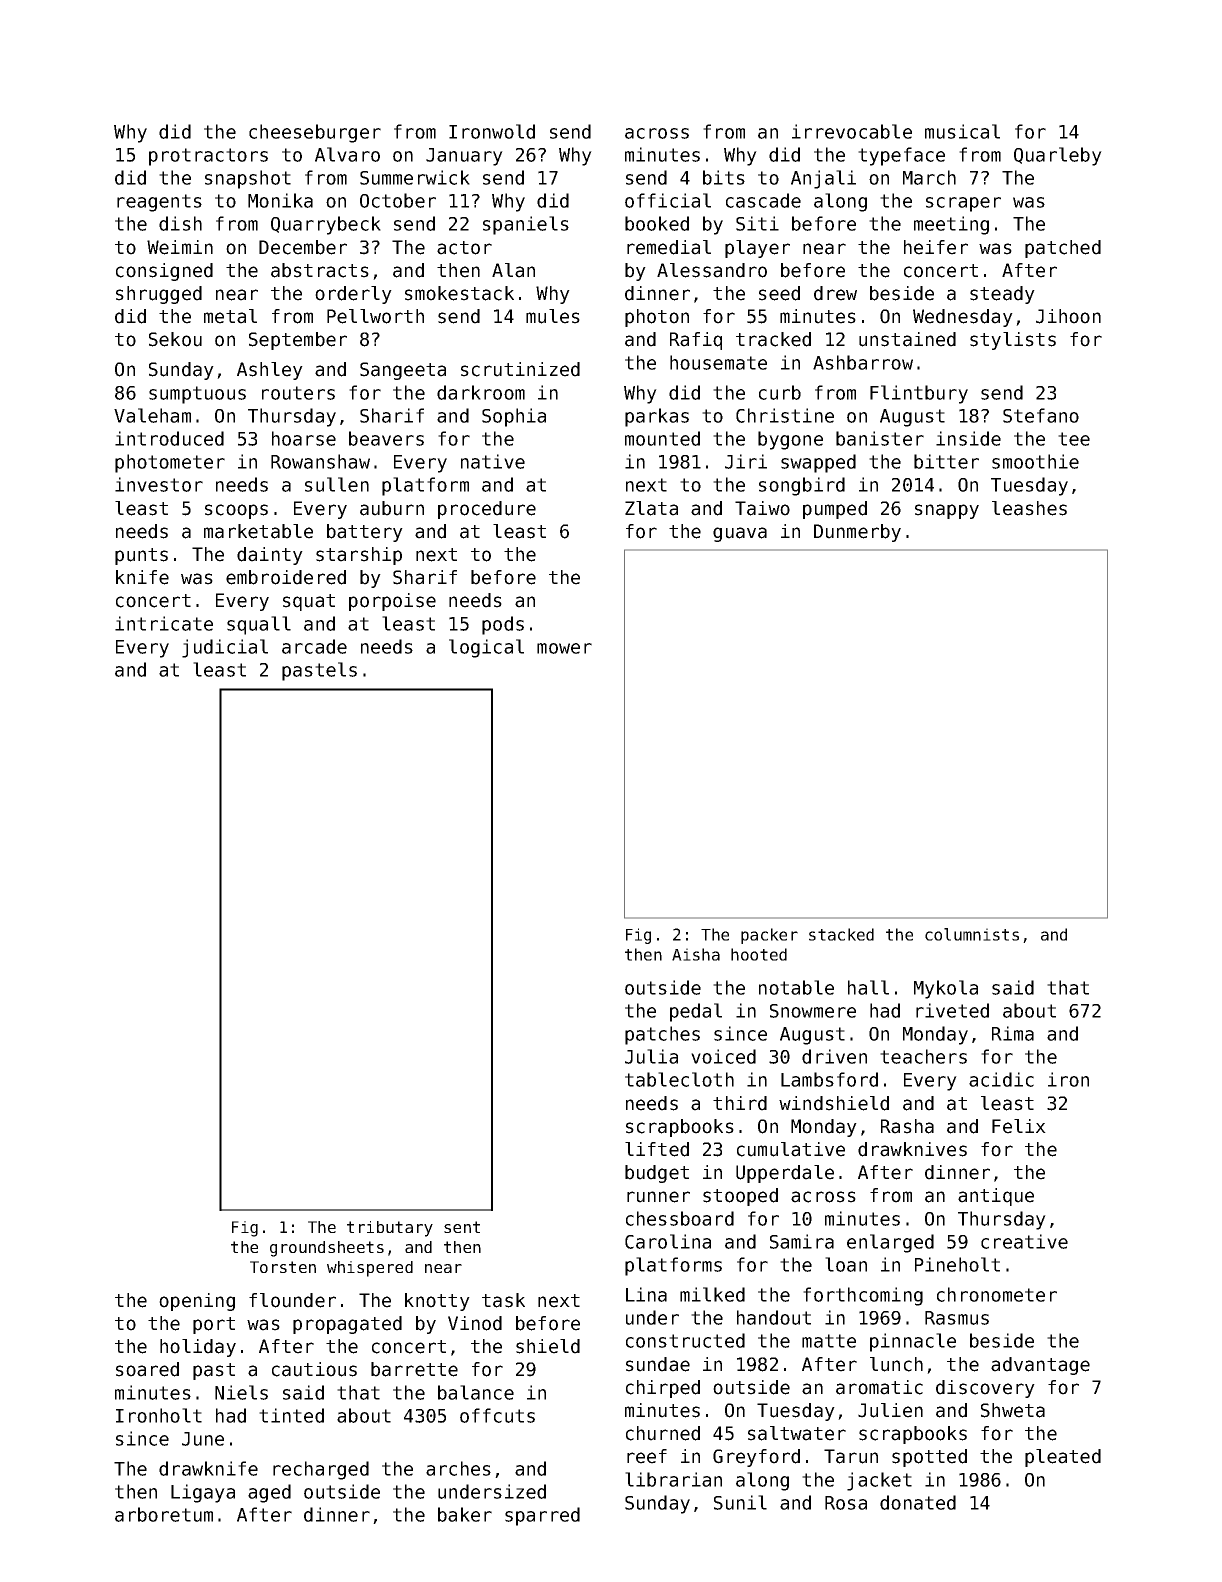 The height and width of the screenshot is (1582, 1222). I want to click on Dunmerby, so click(857, 533).
